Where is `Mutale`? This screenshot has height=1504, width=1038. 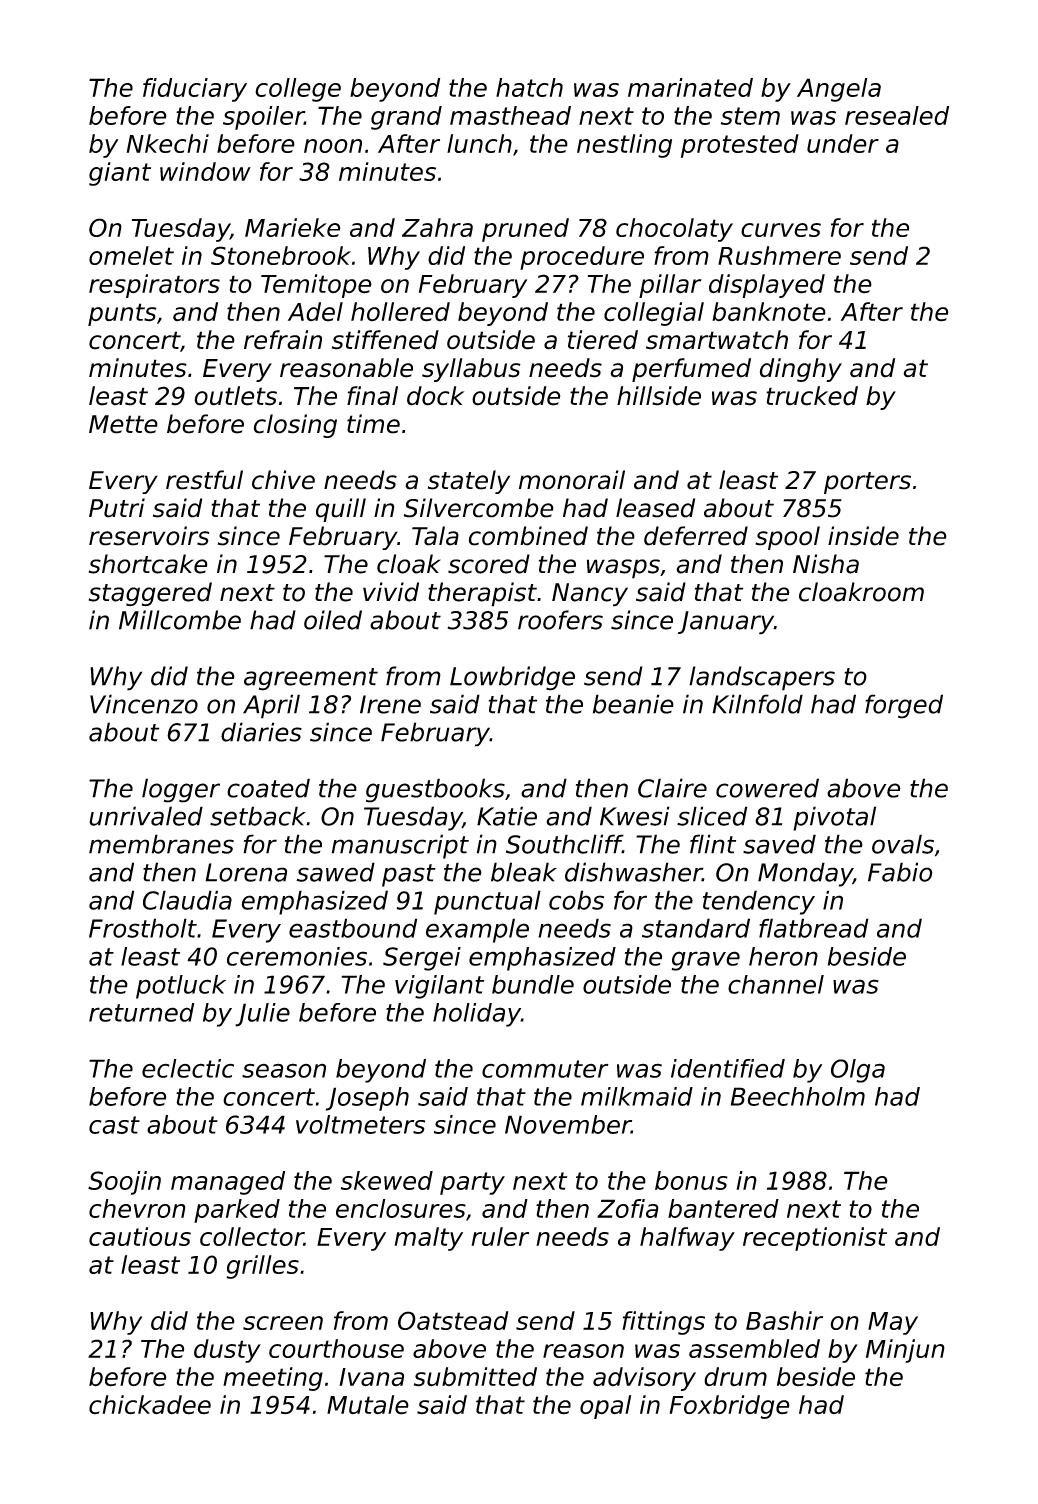
Mutale is located at coordinates (368, 1405).
